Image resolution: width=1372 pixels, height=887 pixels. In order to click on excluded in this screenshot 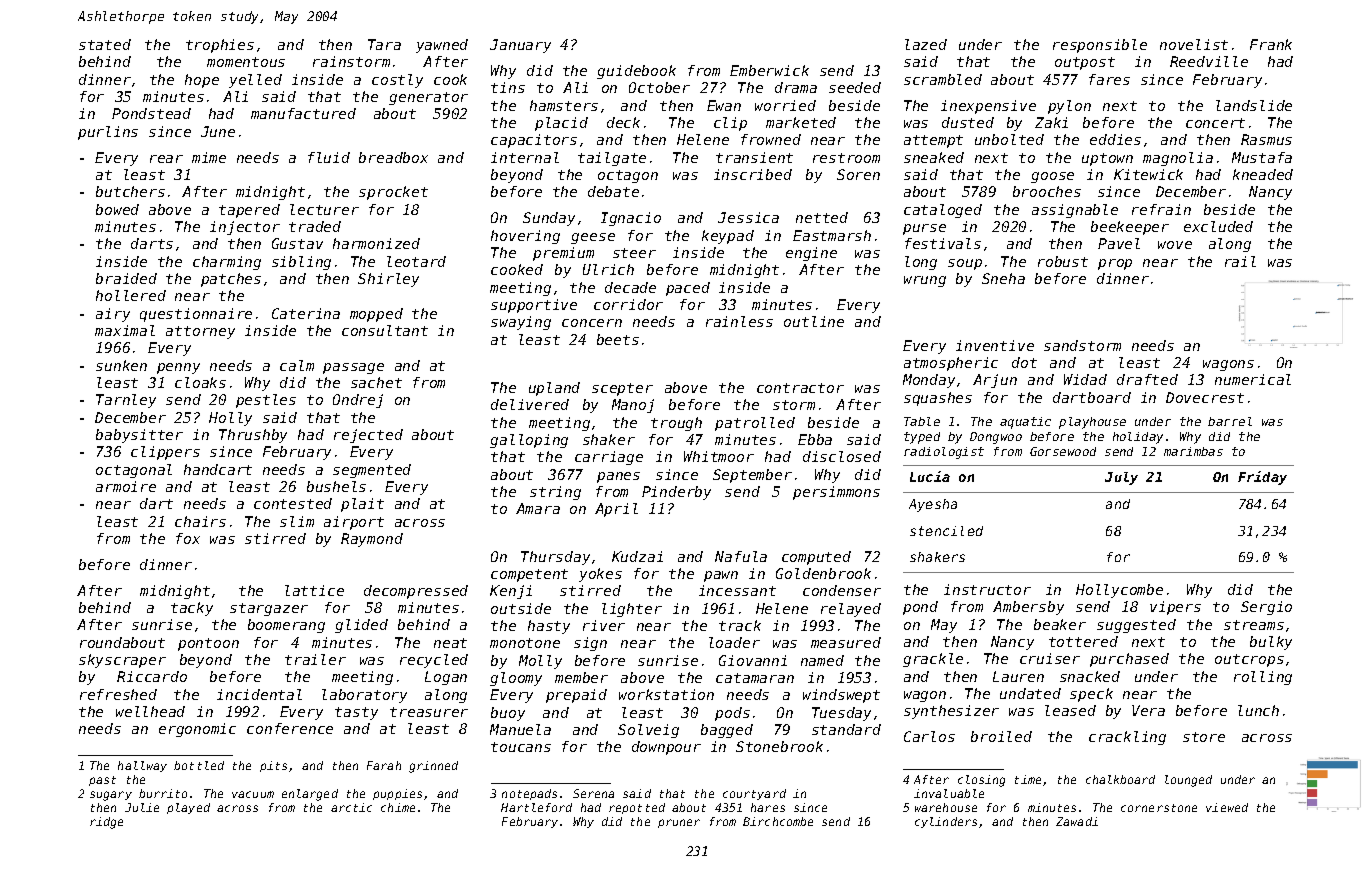, I will do `click(1218, 226)`.
